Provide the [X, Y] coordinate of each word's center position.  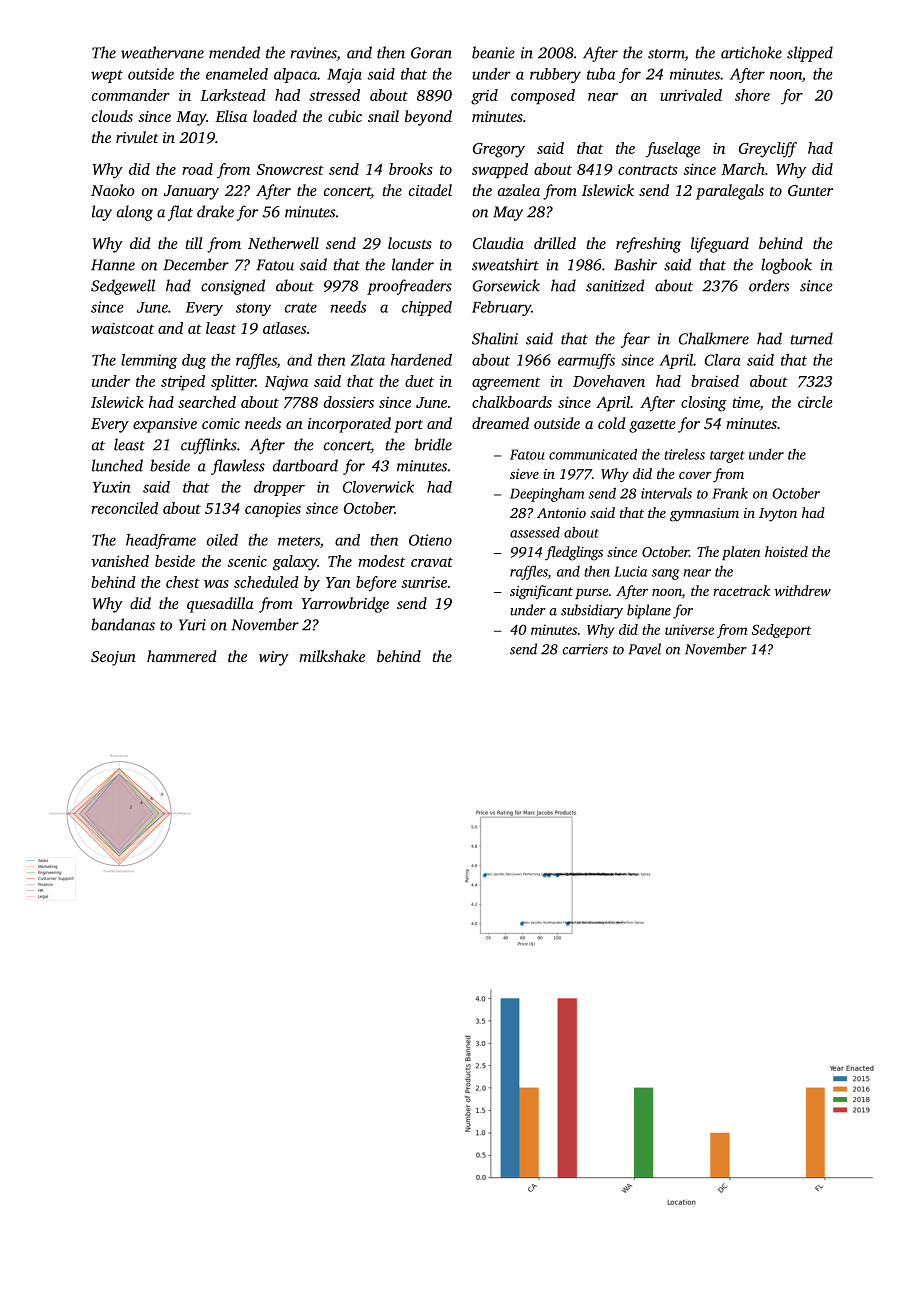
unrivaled [691, 95]
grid [484, 97]
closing [704, 404]
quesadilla [220, 605]
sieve [524, 474]
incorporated [349, 425]
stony [253, 309]
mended [234, 52]
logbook [786, 266]
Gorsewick [506, 285]
